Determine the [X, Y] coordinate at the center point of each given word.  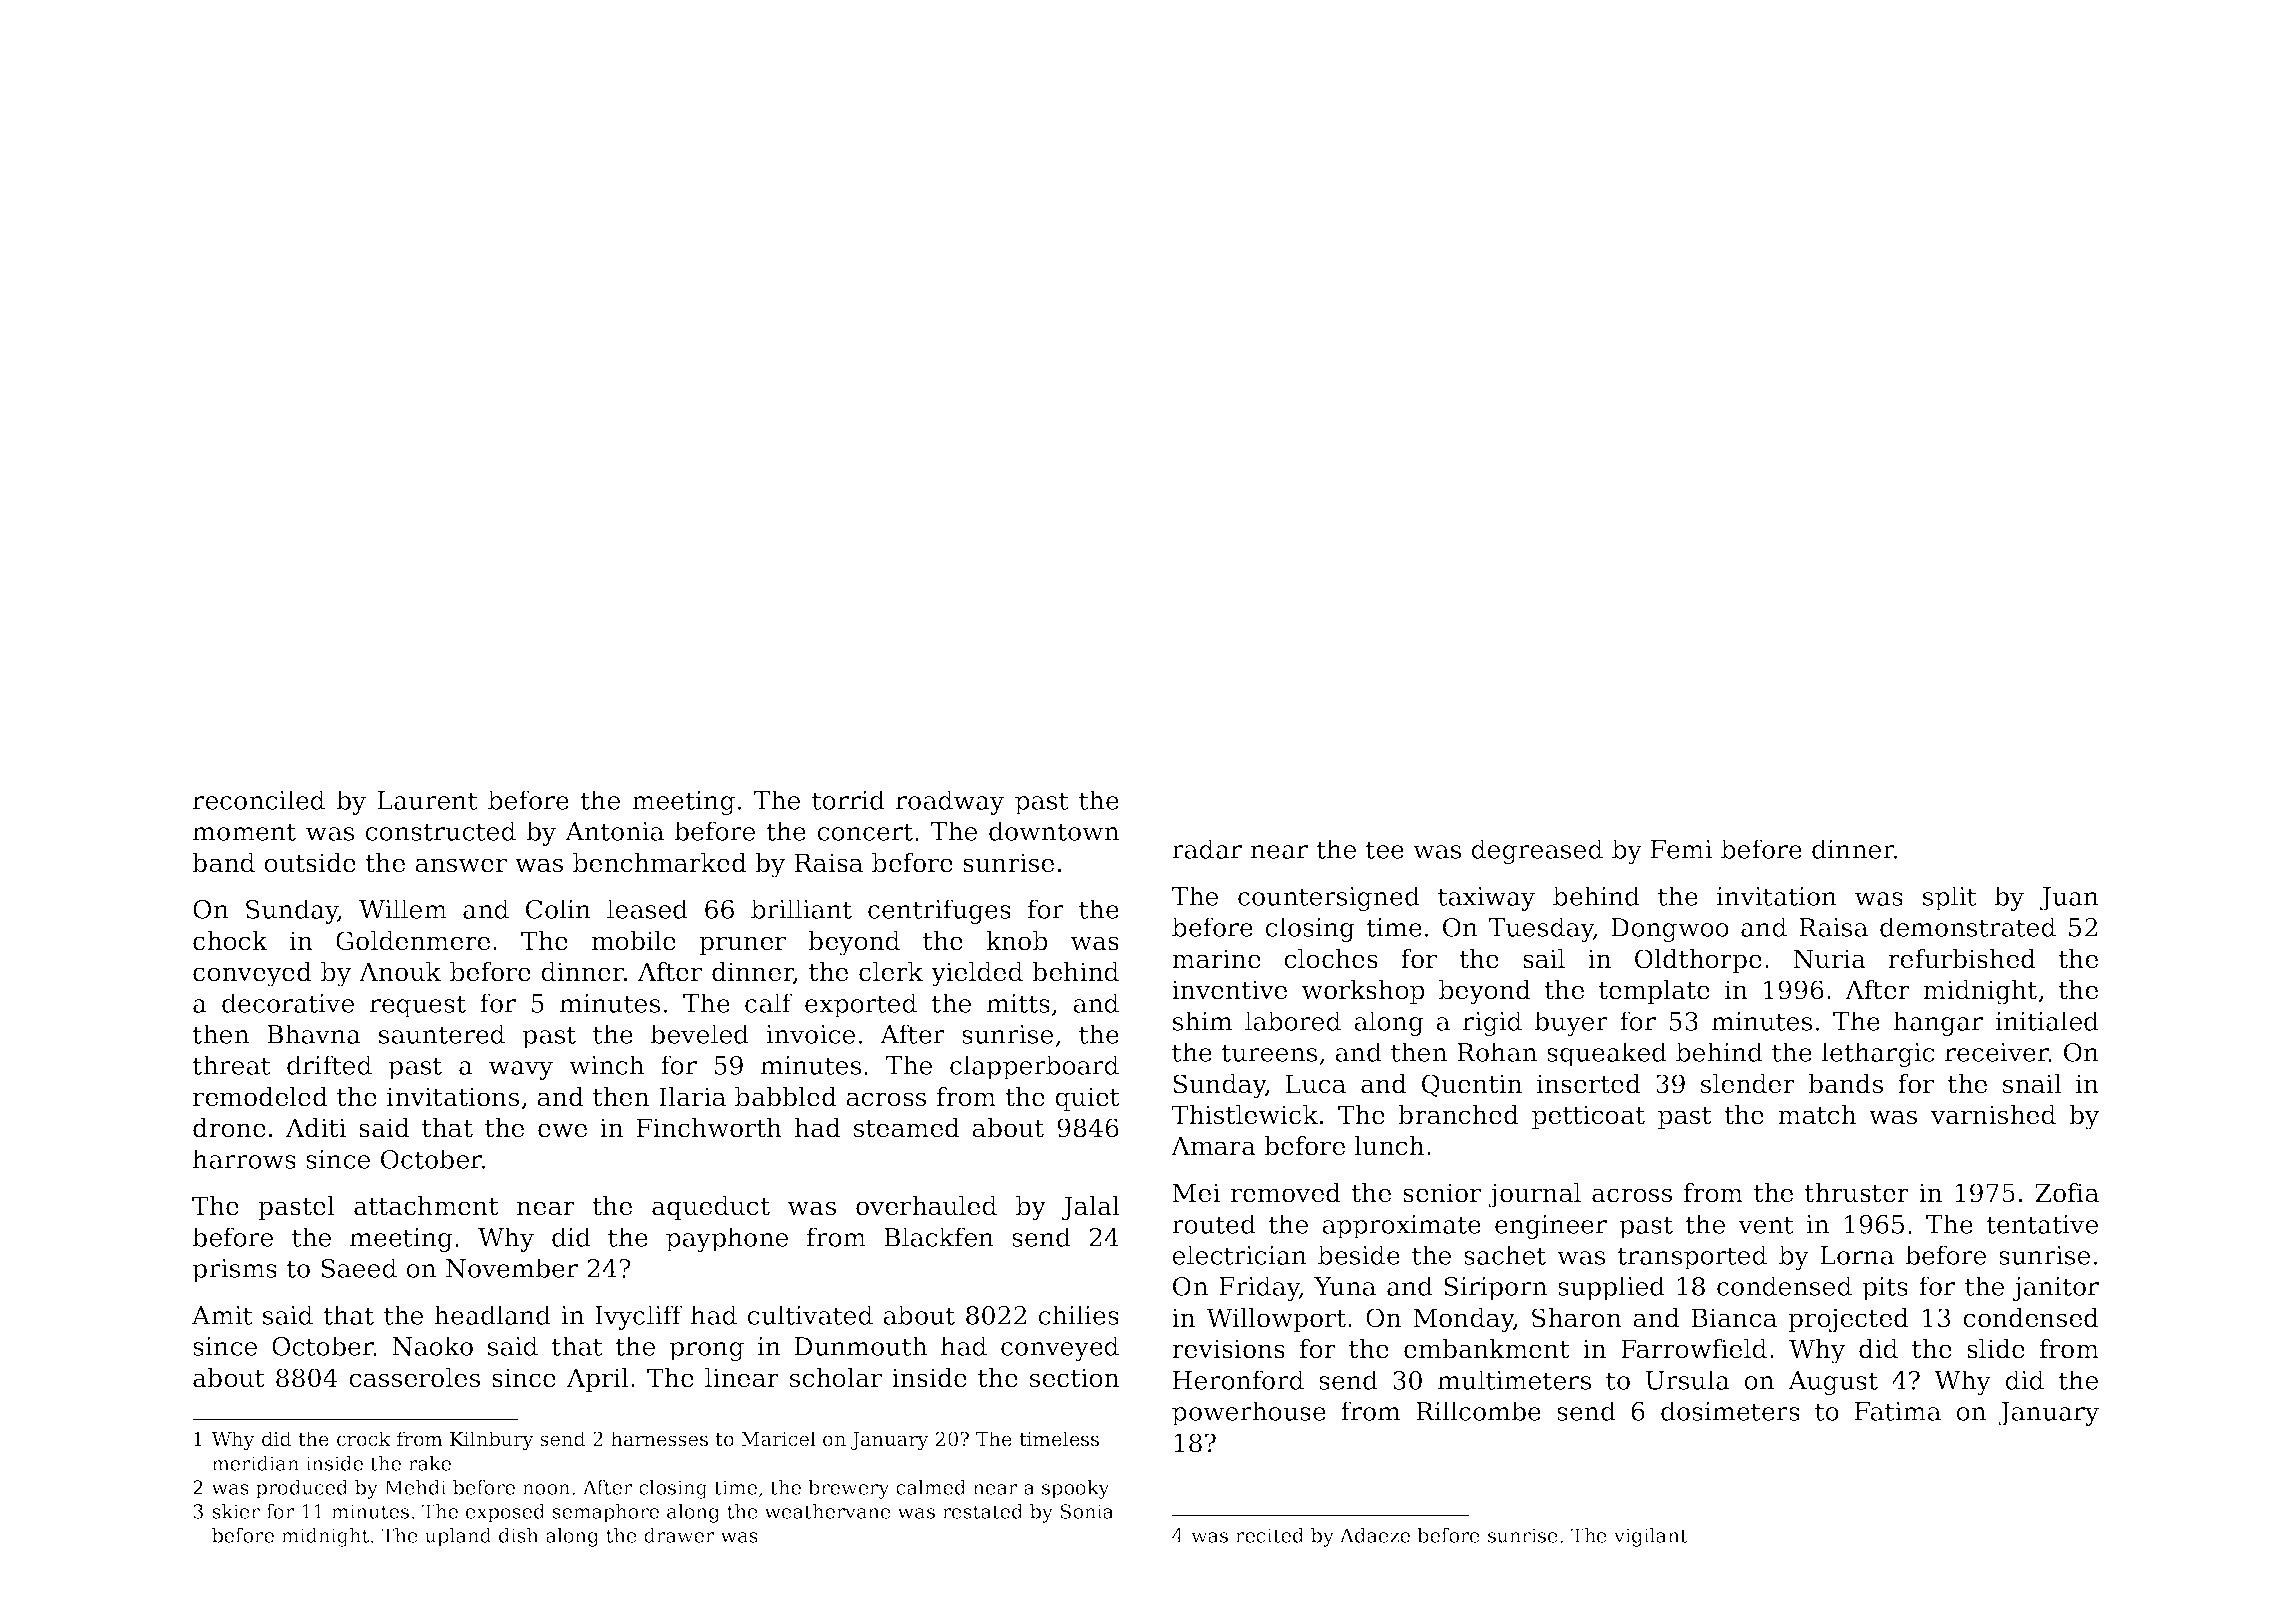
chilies [1078, 1315]
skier [236, 1511]
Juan [2069, 899]
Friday [1259, 1288]
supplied [1611, 1288]
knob [1017, 941]
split [1950, 898]
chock [230, 941]
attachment [426, 1206]
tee [1384, 850]
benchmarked [660, 863]
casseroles [414, 1378]
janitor [2055, 1289]
